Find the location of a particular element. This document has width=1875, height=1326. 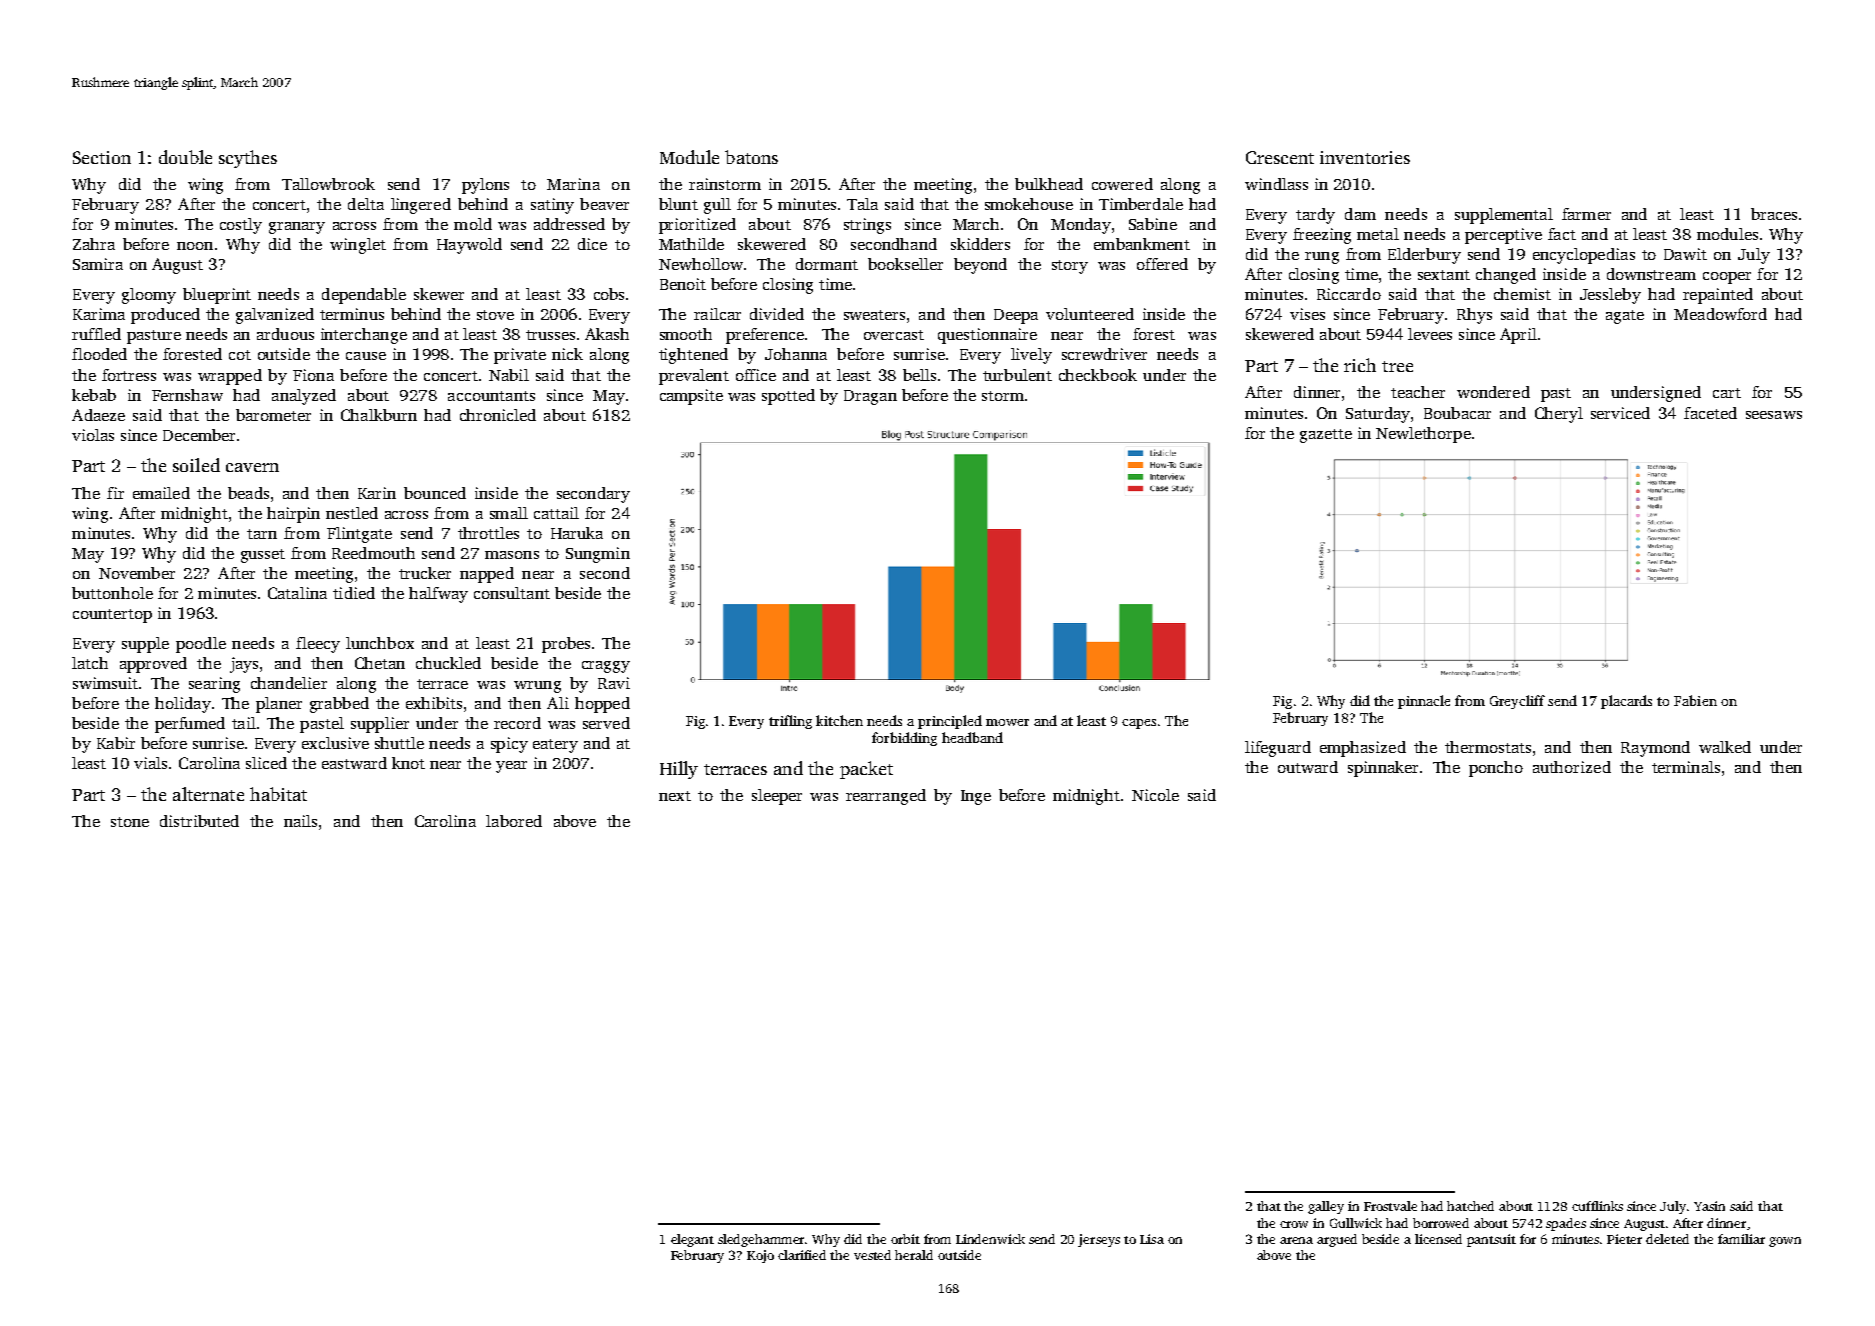

double is located at coordinates (185, 157).
